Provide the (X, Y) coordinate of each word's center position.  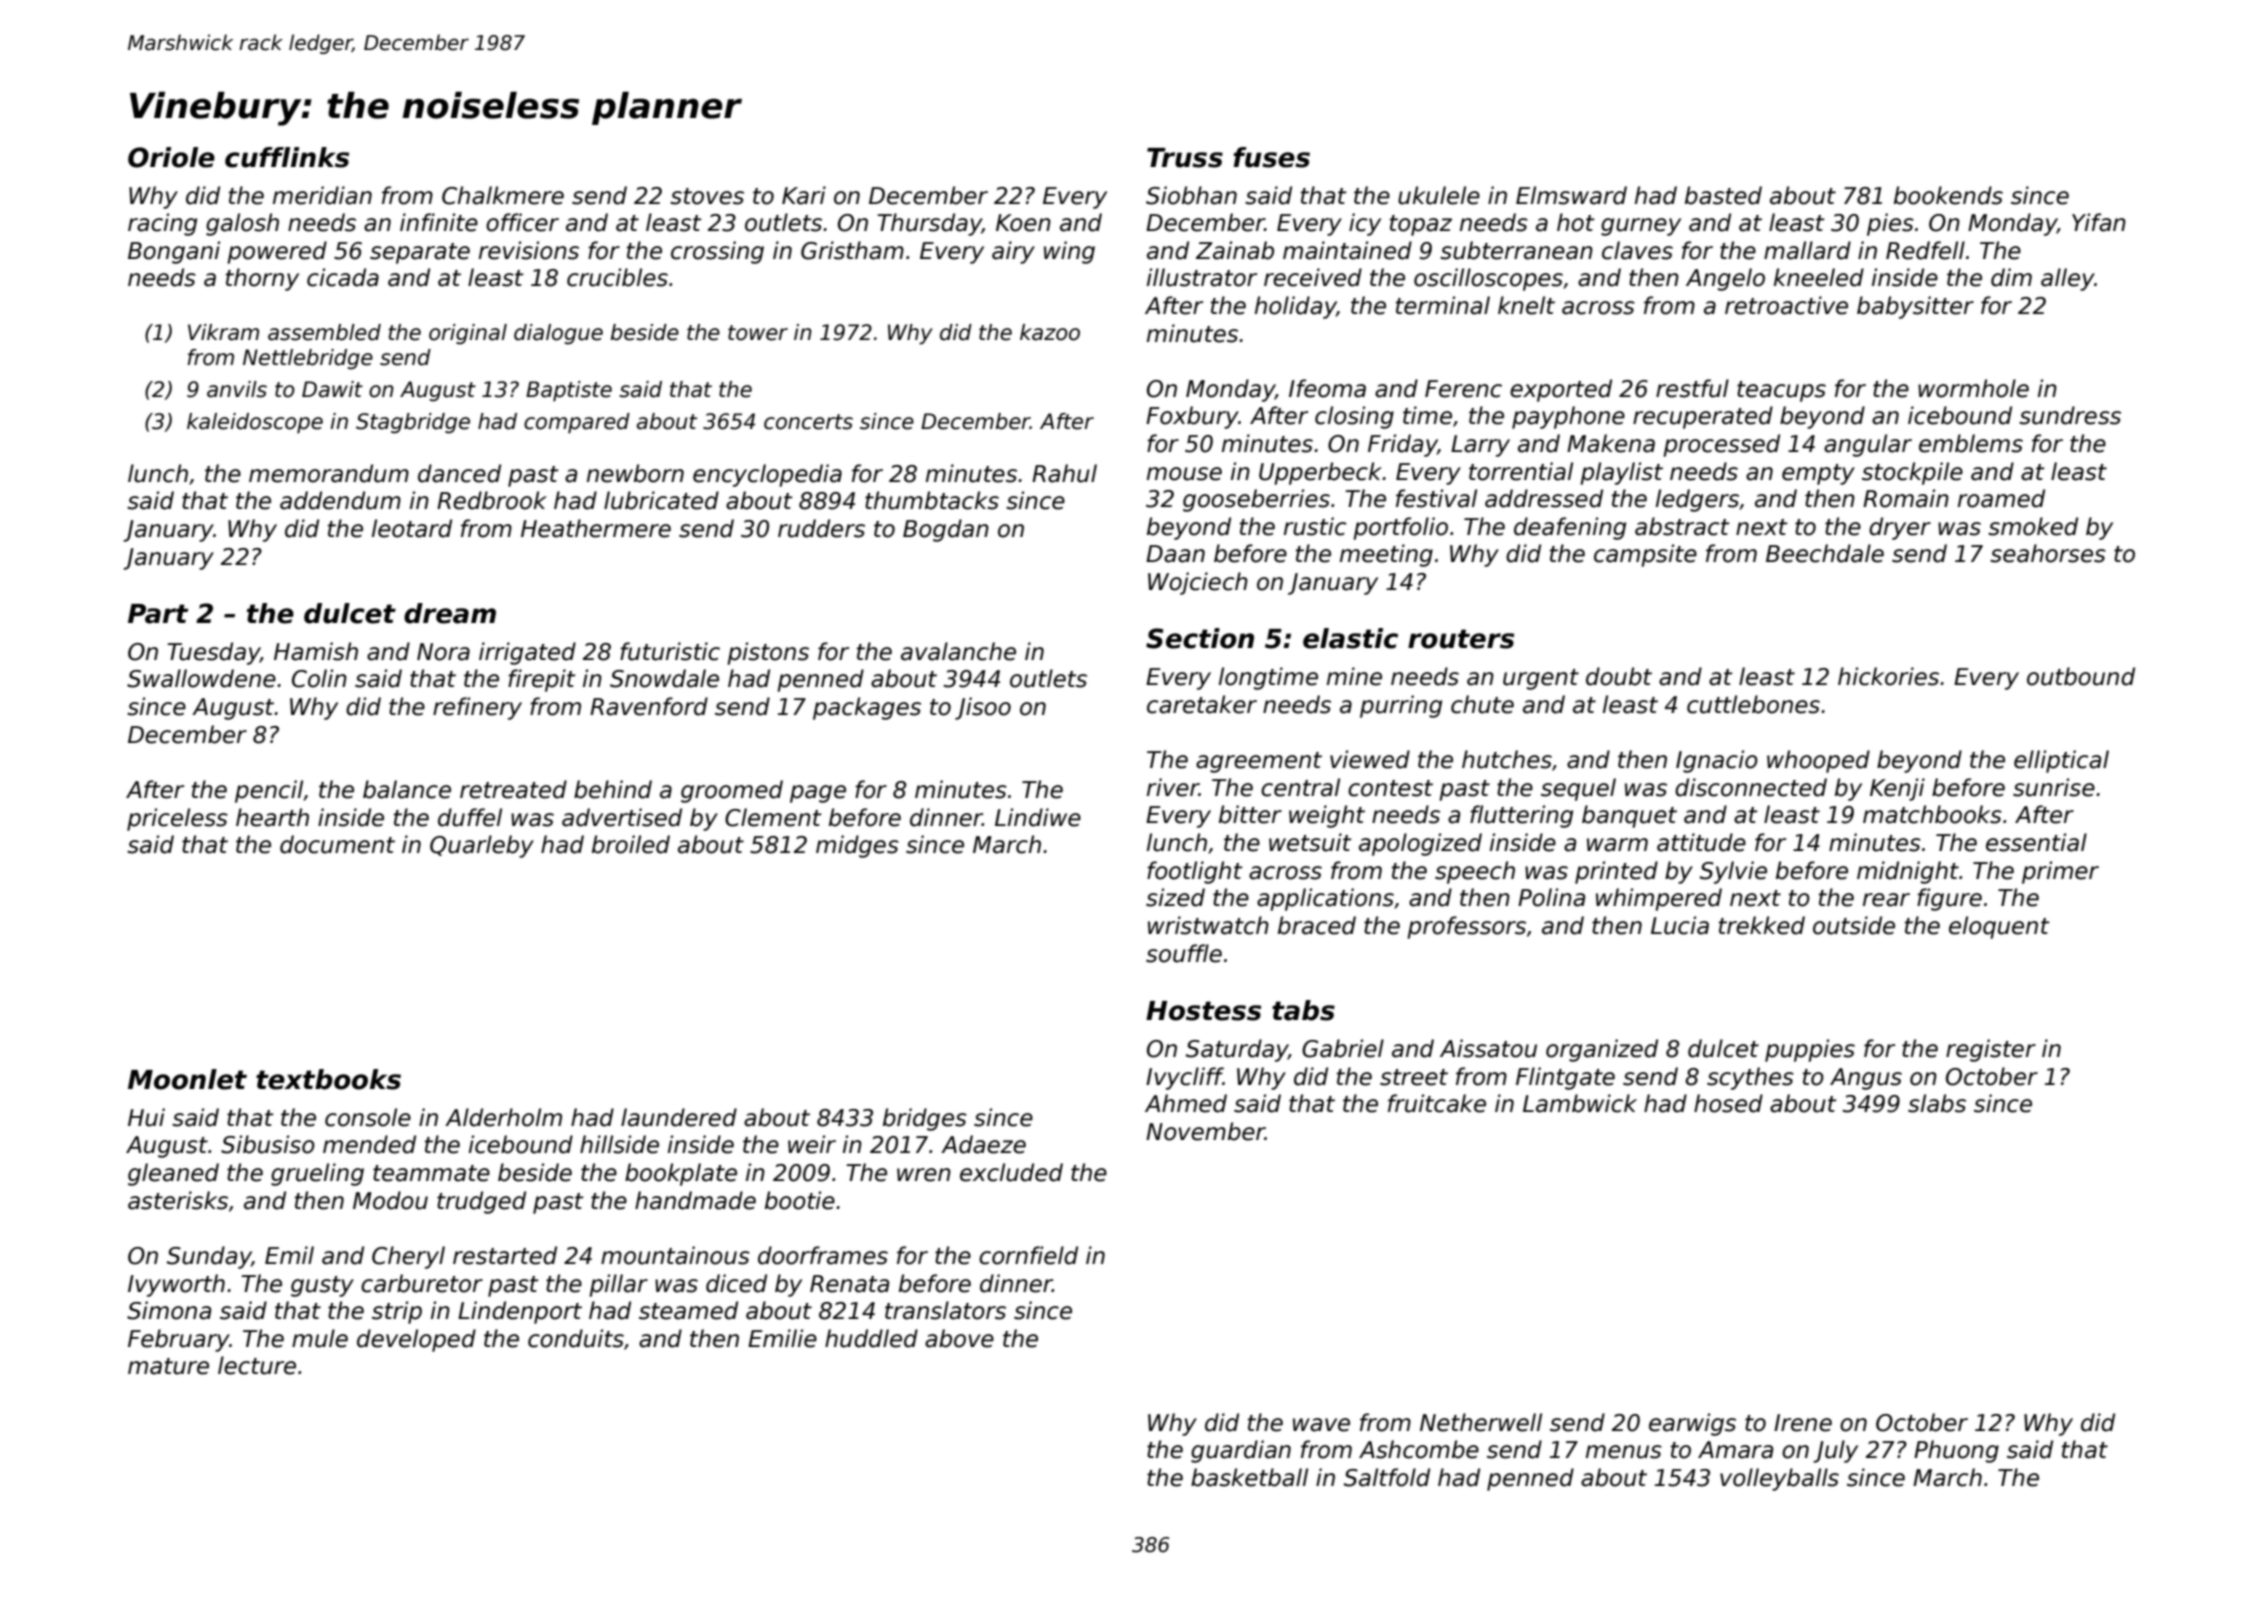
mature (168, 1366)
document (337, 844)
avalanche (958, 651)
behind (613, 789)
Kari (804, 195)
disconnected (1751, 787)
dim (2011, 277)
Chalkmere (503, 195)
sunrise (2054, 787)
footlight (1194, 872)
